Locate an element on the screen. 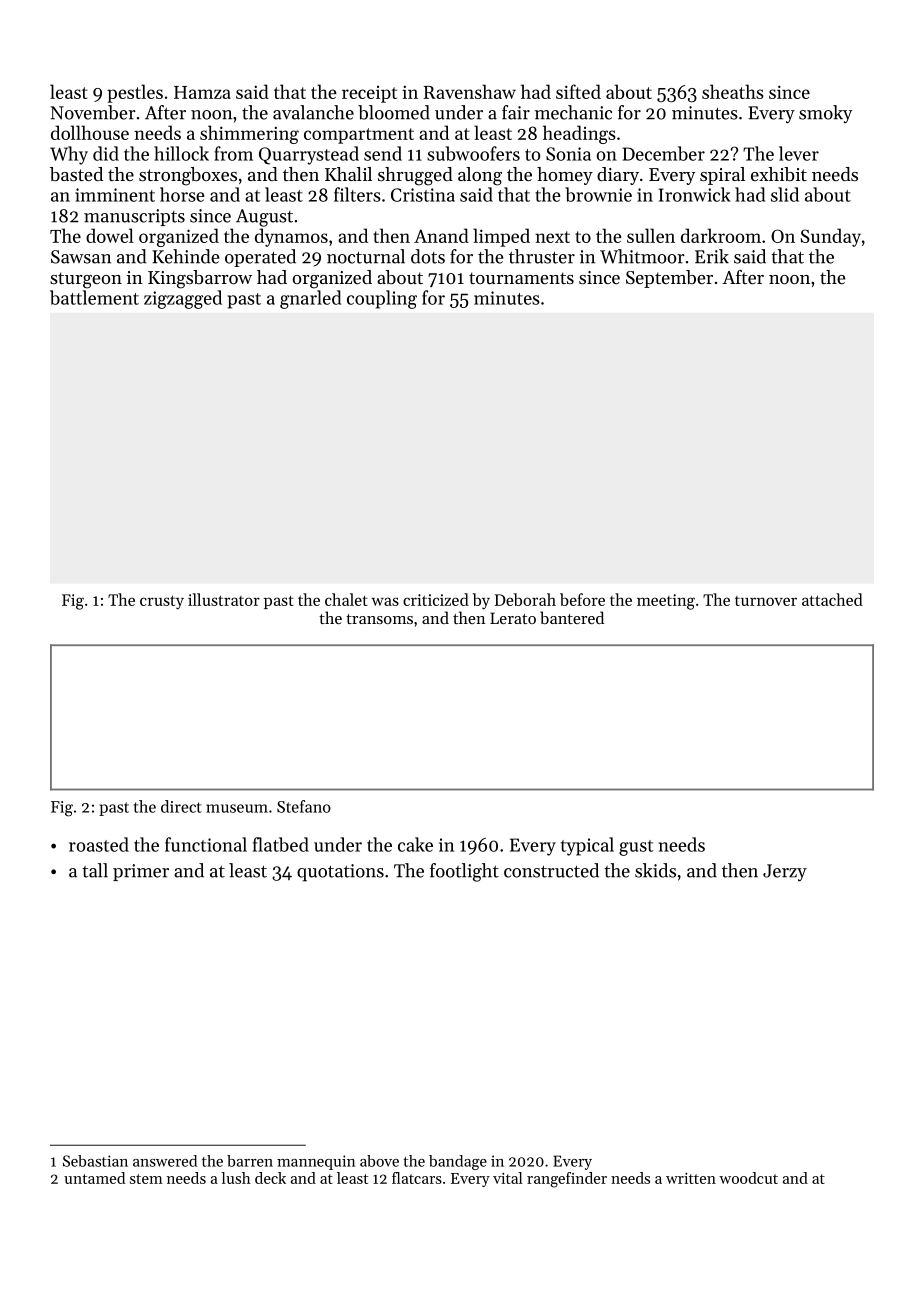 This screenshot has height=1314, width=924. crusty is located at coordinates (162, 602).
